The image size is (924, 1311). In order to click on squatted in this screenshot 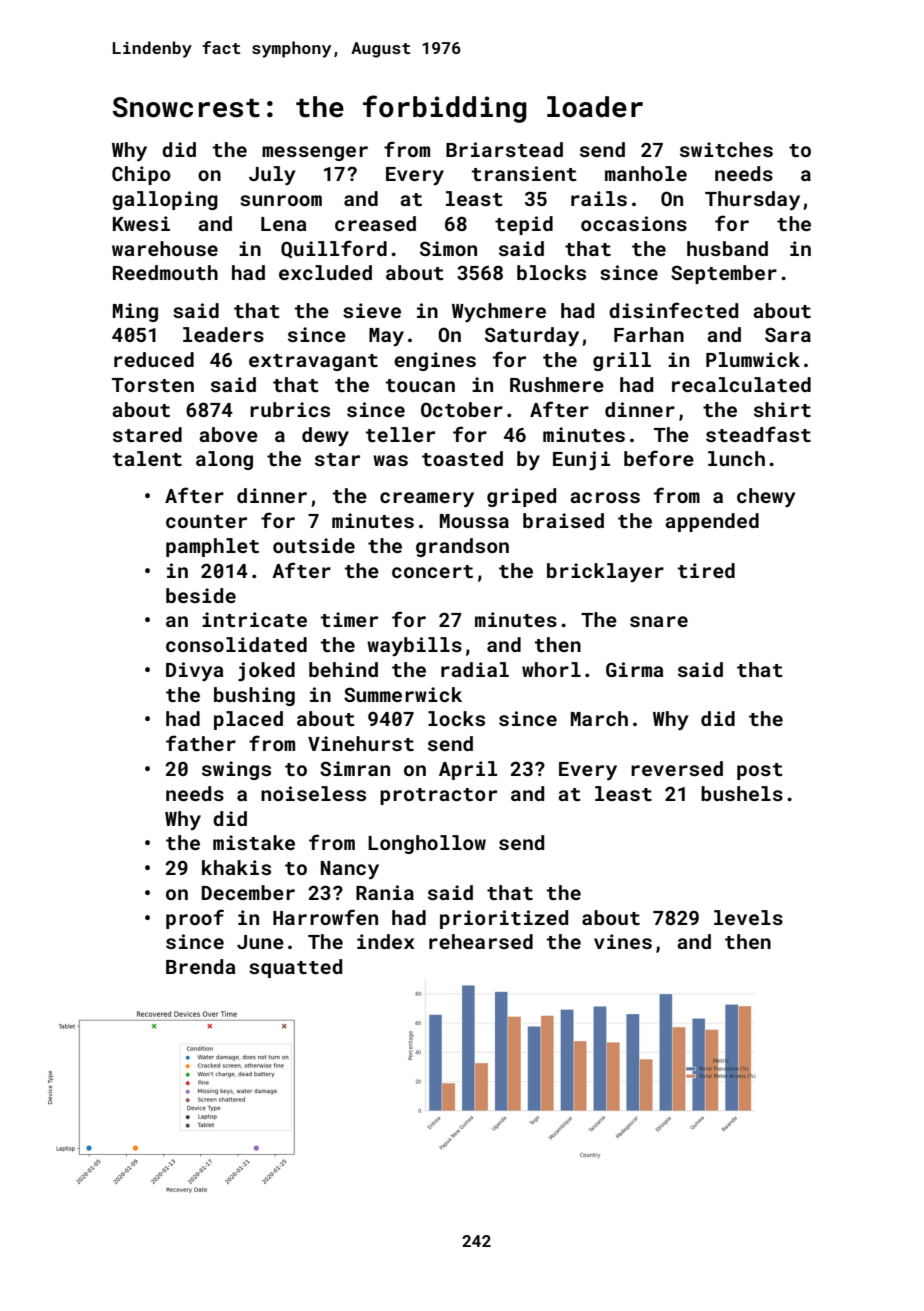, I will do `click(295, 968)`.
